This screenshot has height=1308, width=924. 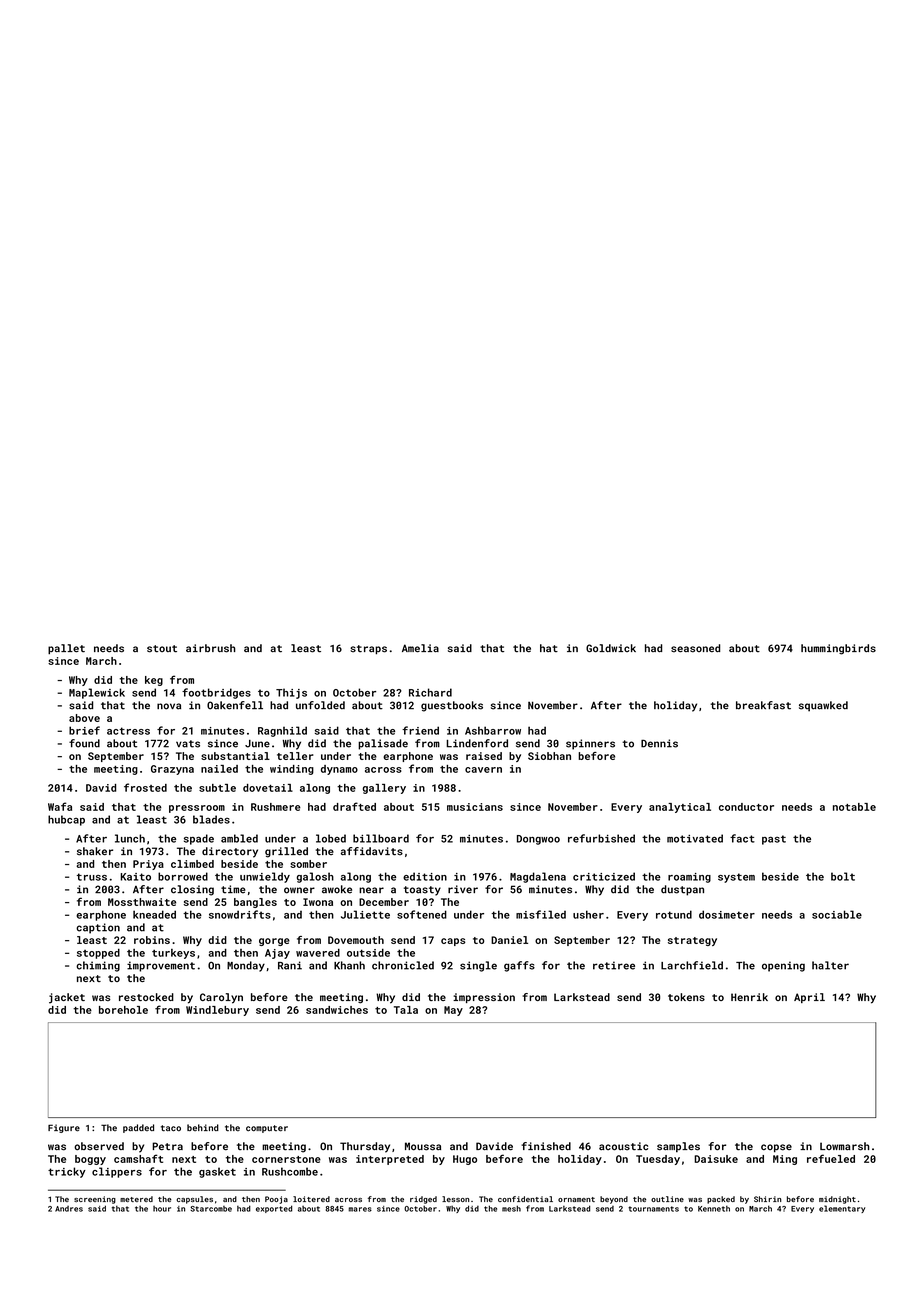 I want to click on ornament, so click(x=576, y=1199).
